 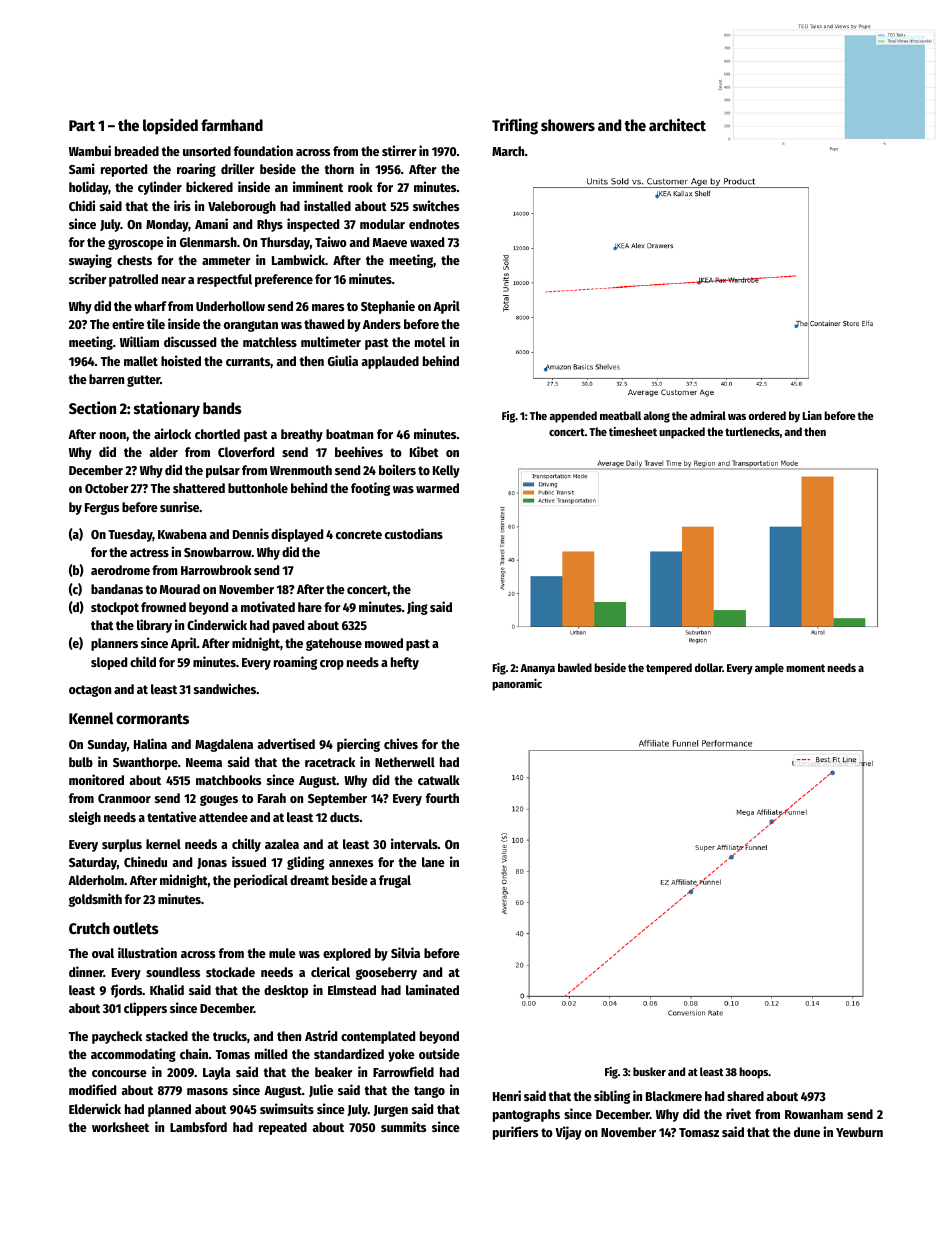 I want to click on Cloverford, so click(x=246, y=452).
